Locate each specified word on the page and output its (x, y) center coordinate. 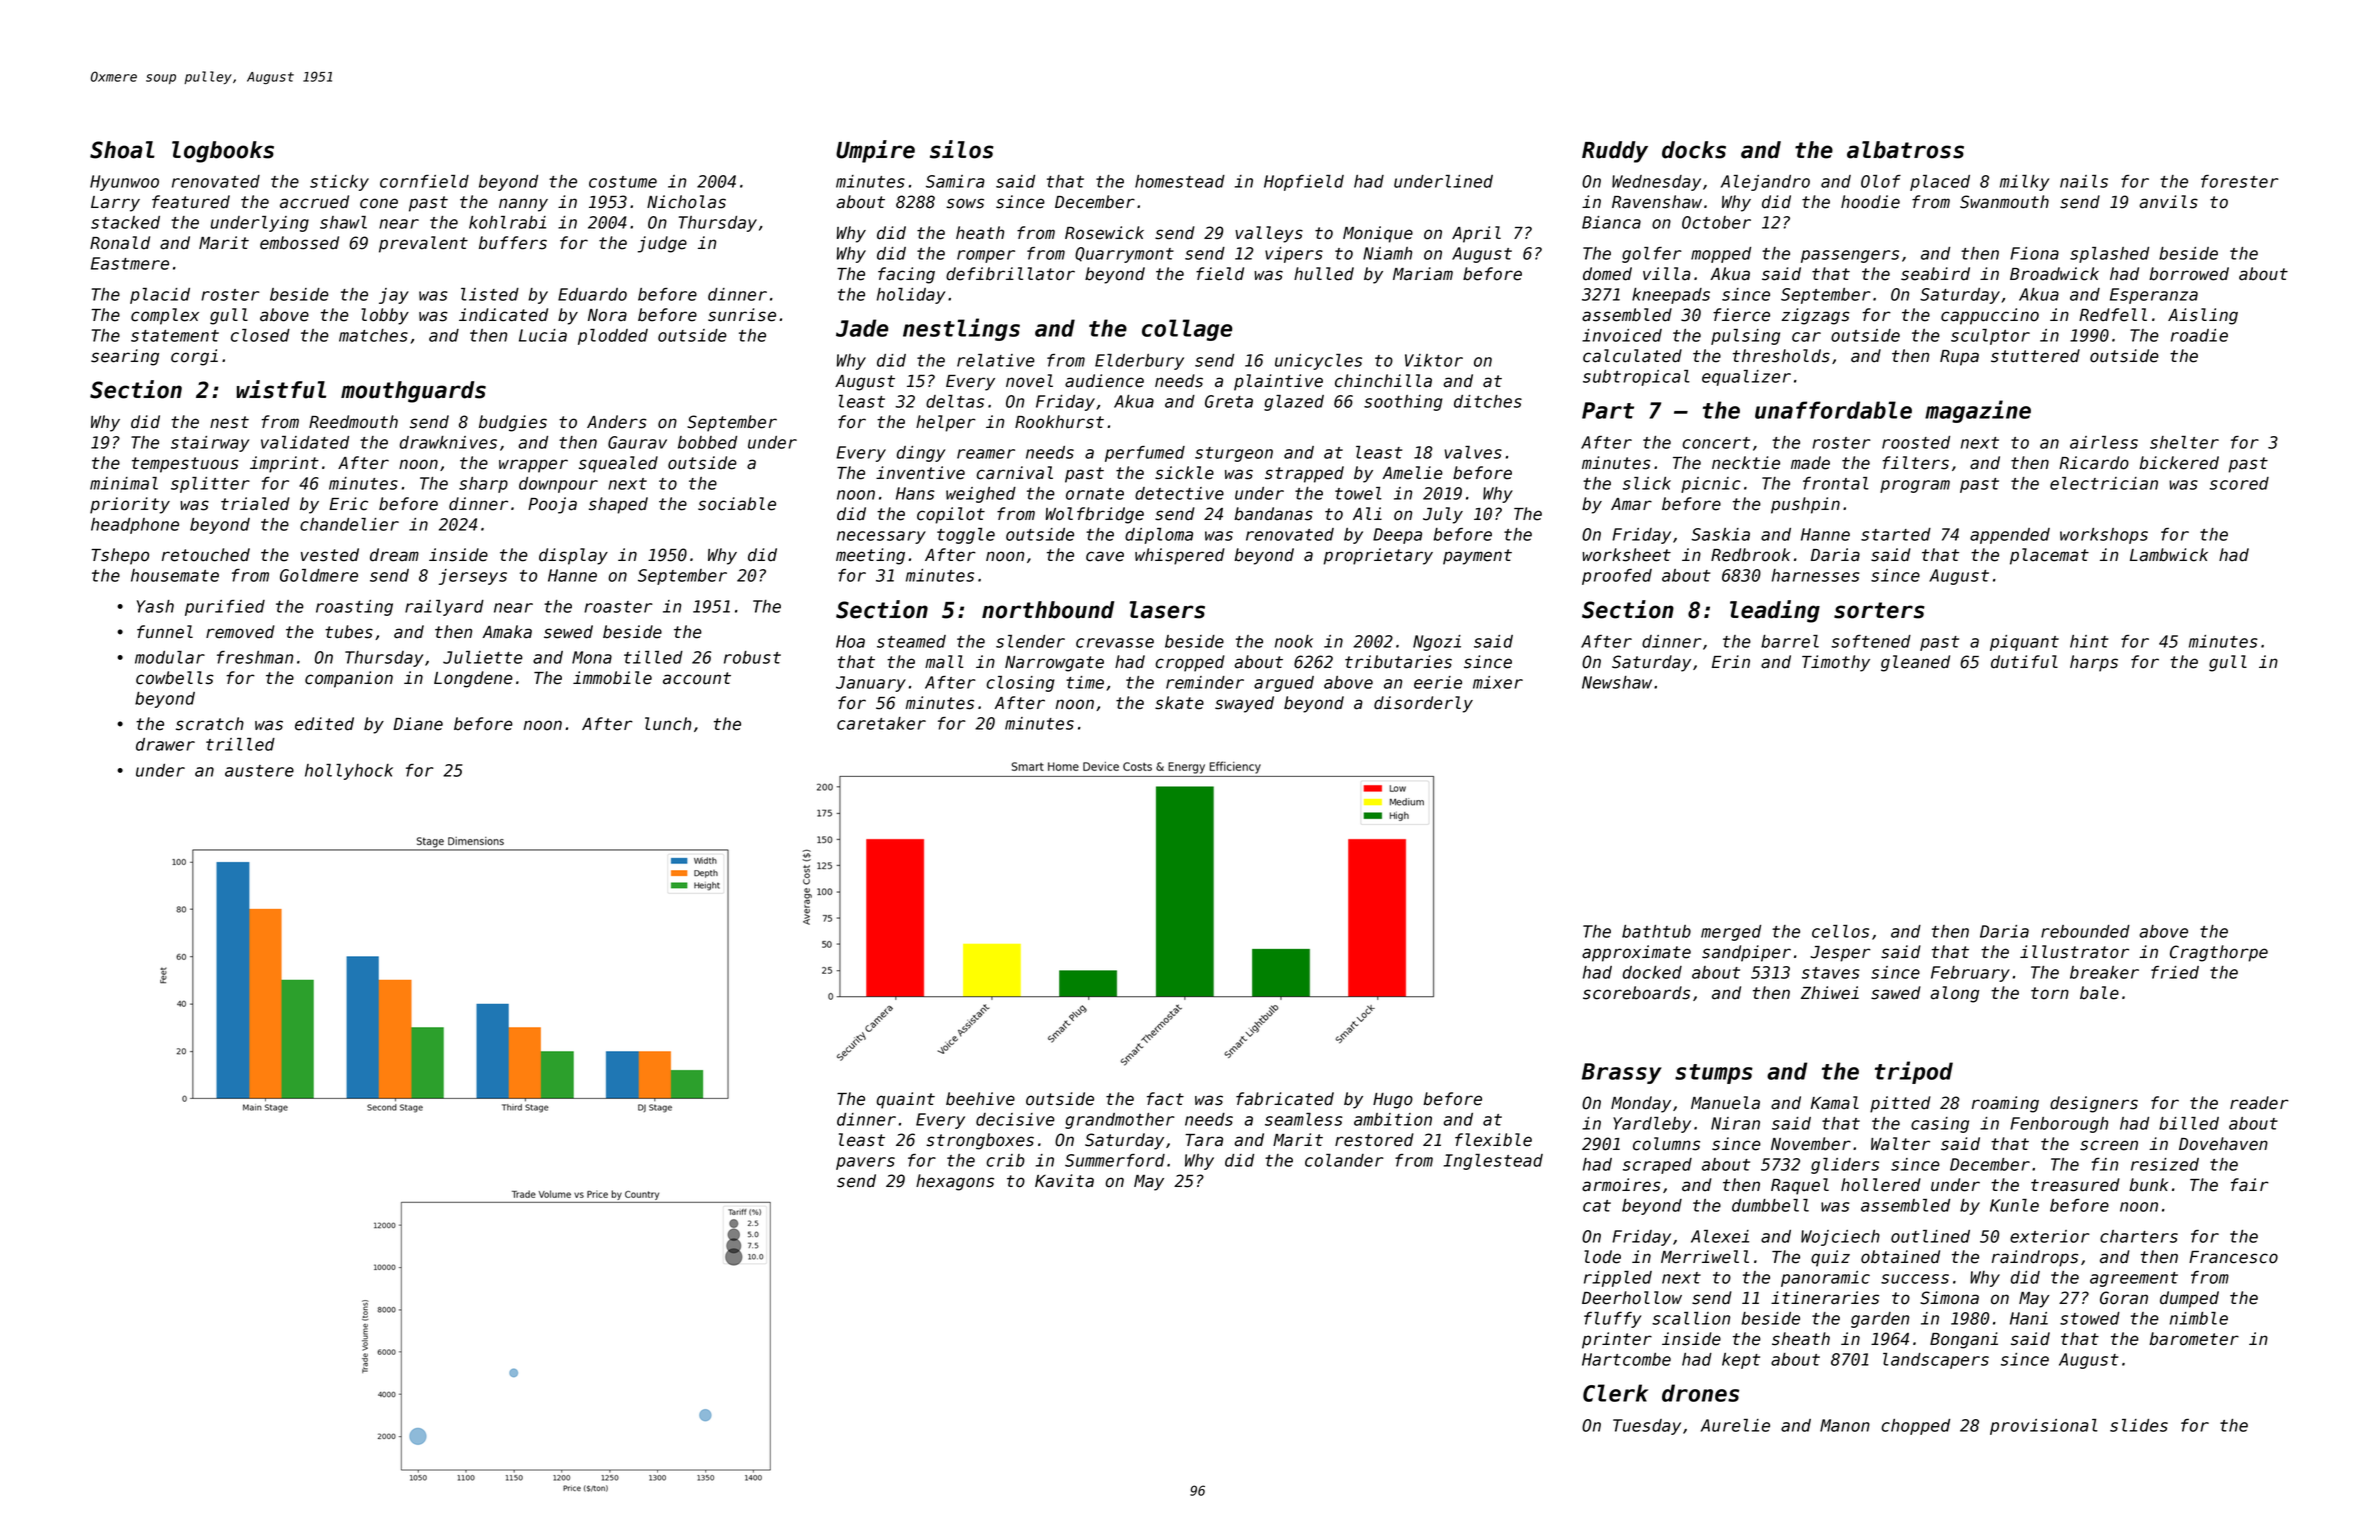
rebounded (2085, 931)
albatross (1905, 150)
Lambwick (2169, 555)
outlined (1930, 1236)
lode (1602, 1257)
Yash (155, 606)
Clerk (1615, 1393)
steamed (911, 641)
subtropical (1636, 378)
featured (191, 202)
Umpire (875, 151)
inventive (920, 473)
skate (1179, 703)
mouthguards (413, 392)
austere (259, 771)
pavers (865, 1163)
